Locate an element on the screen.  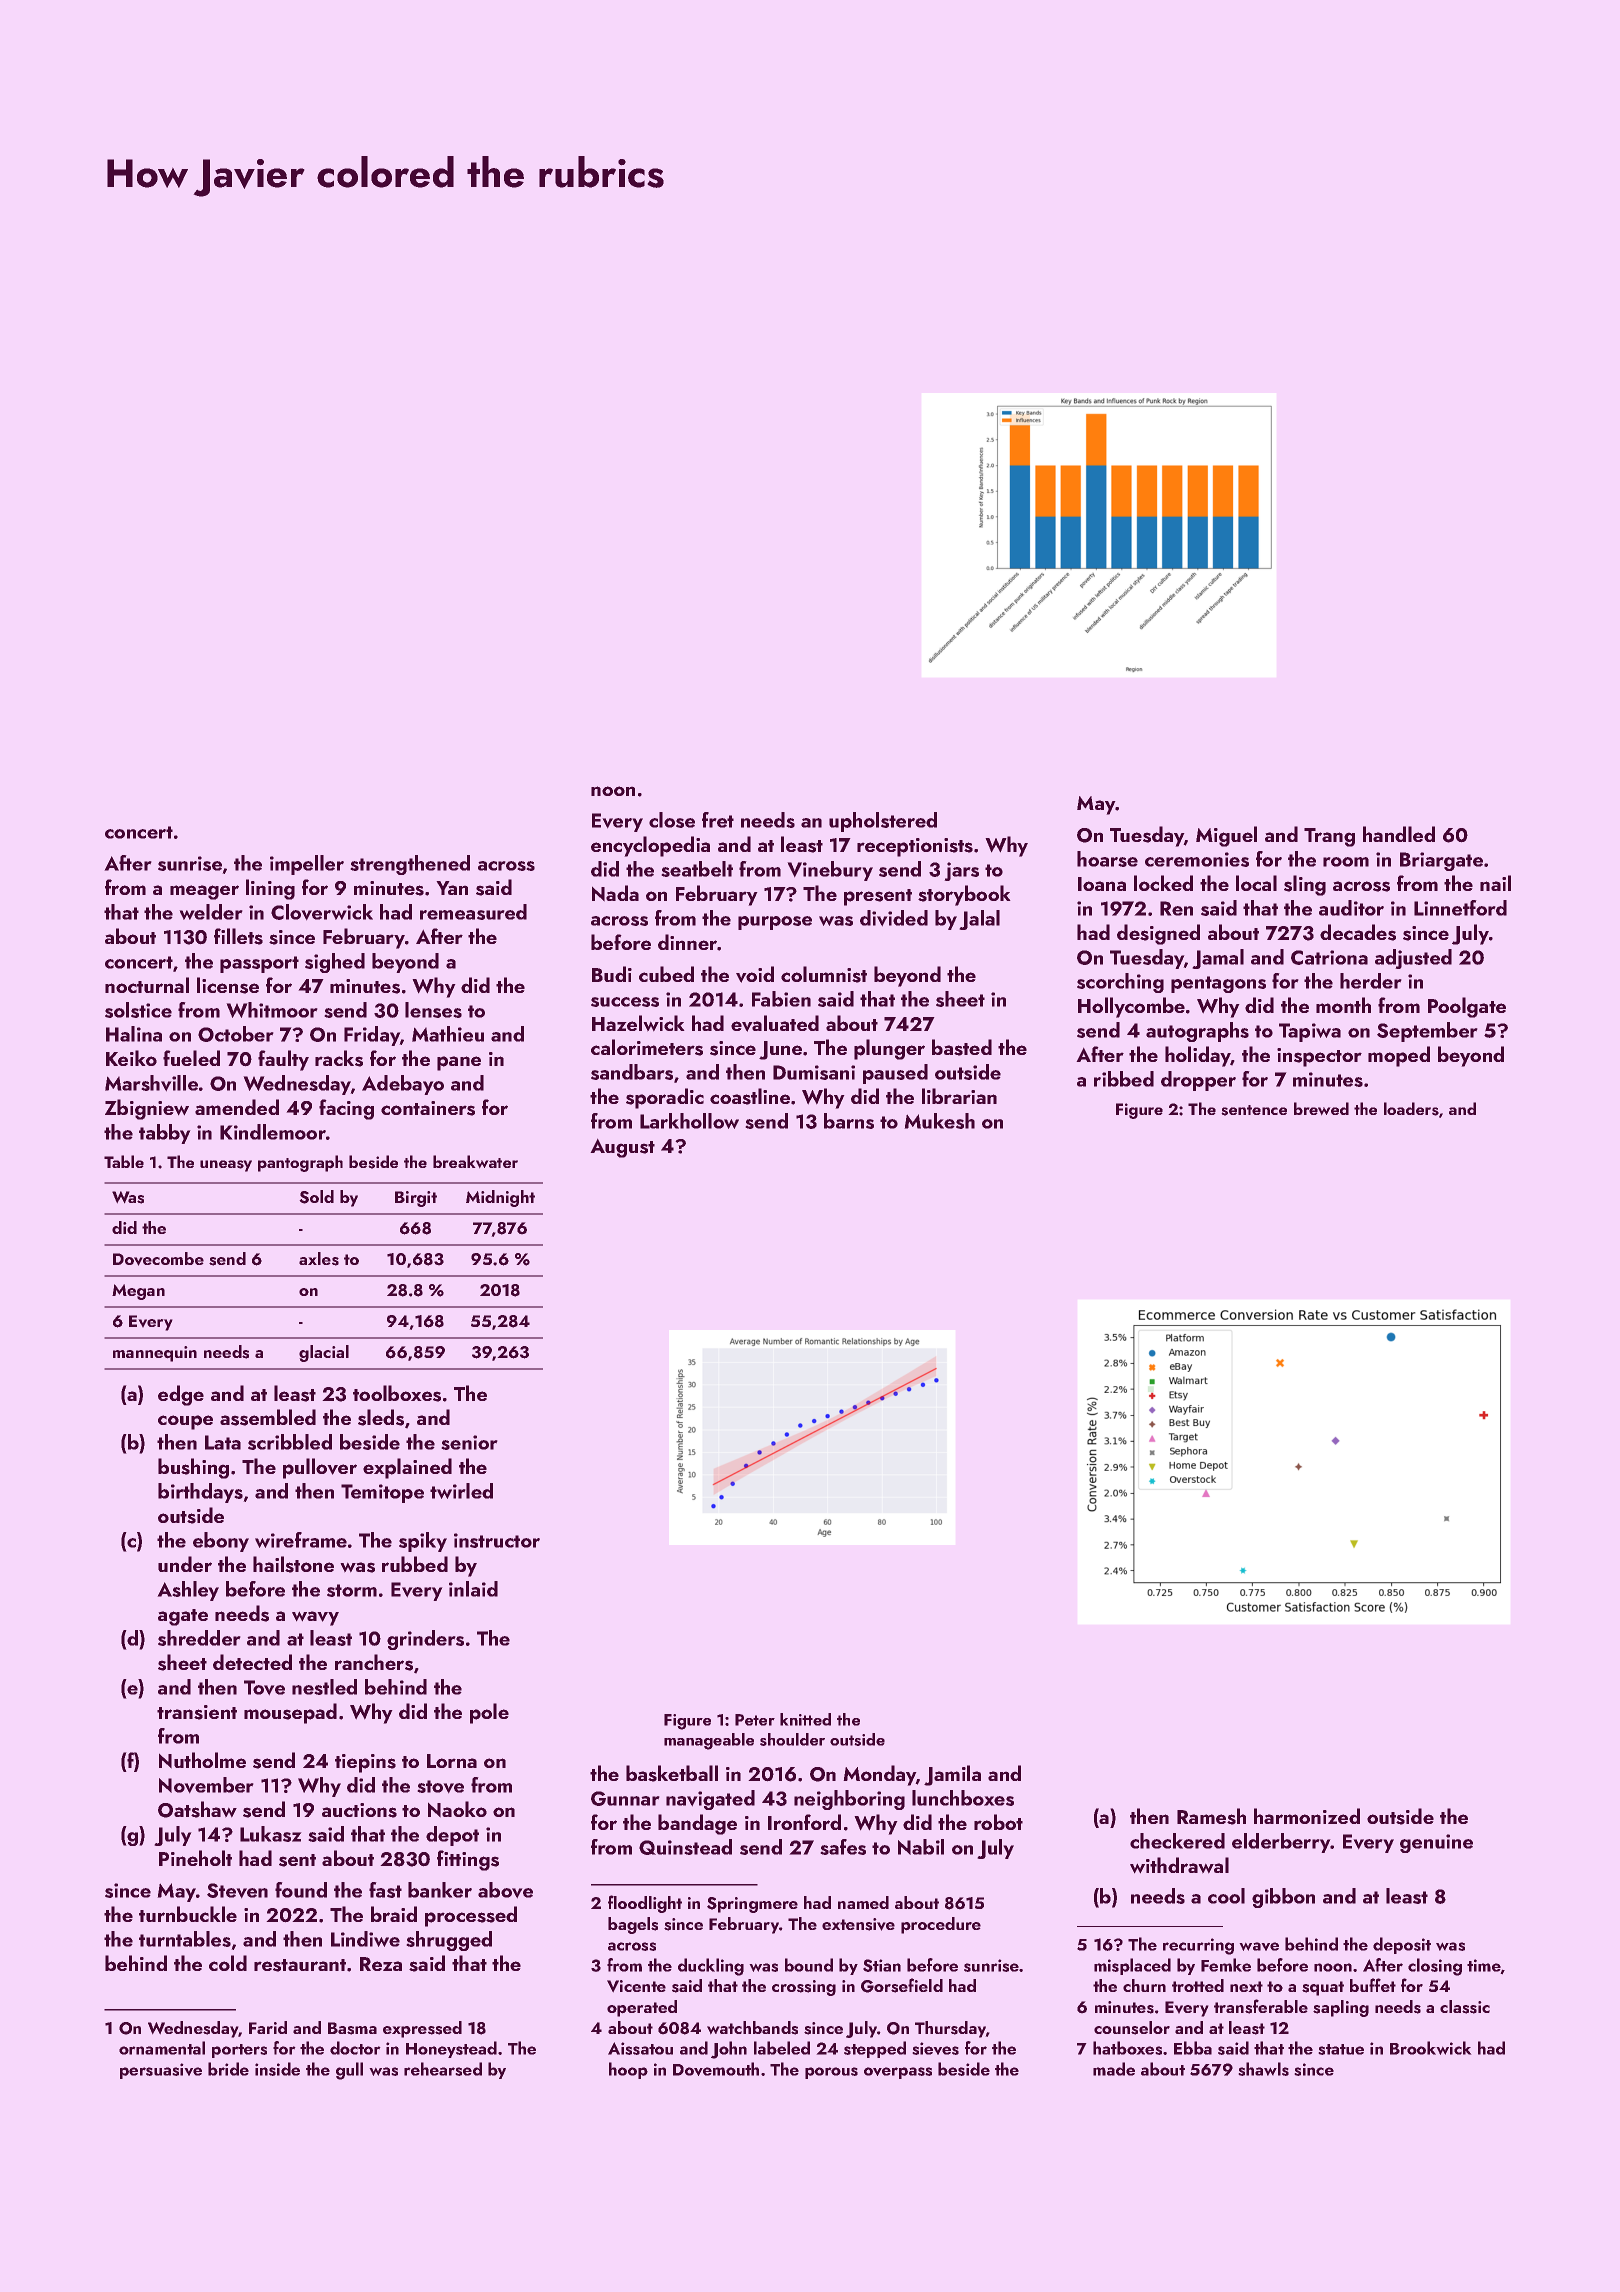
senior is located at coordinates (469, 1442).
